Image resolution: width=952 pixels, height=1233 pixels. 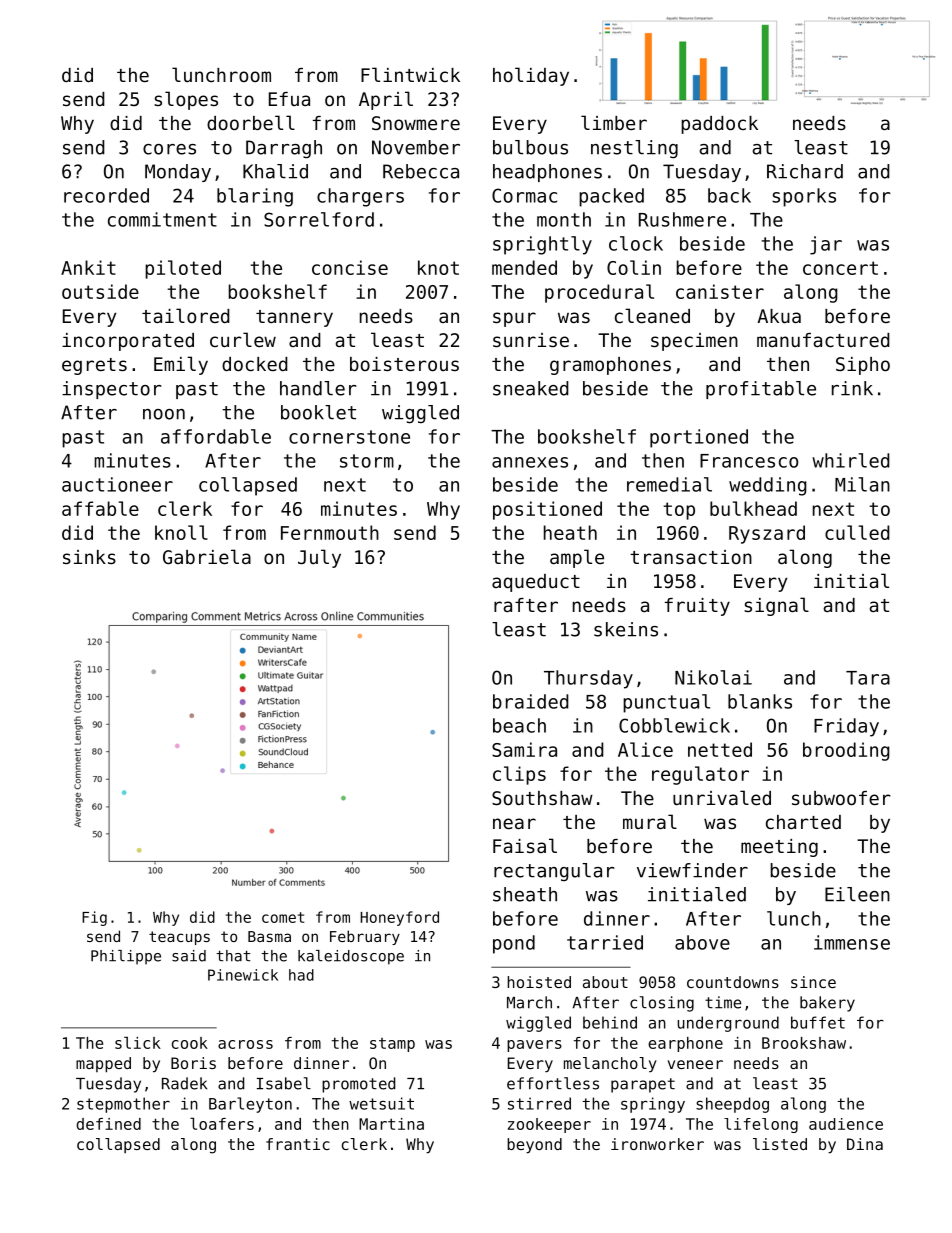 I want to click on curlew, so click(x=243, y=339).
